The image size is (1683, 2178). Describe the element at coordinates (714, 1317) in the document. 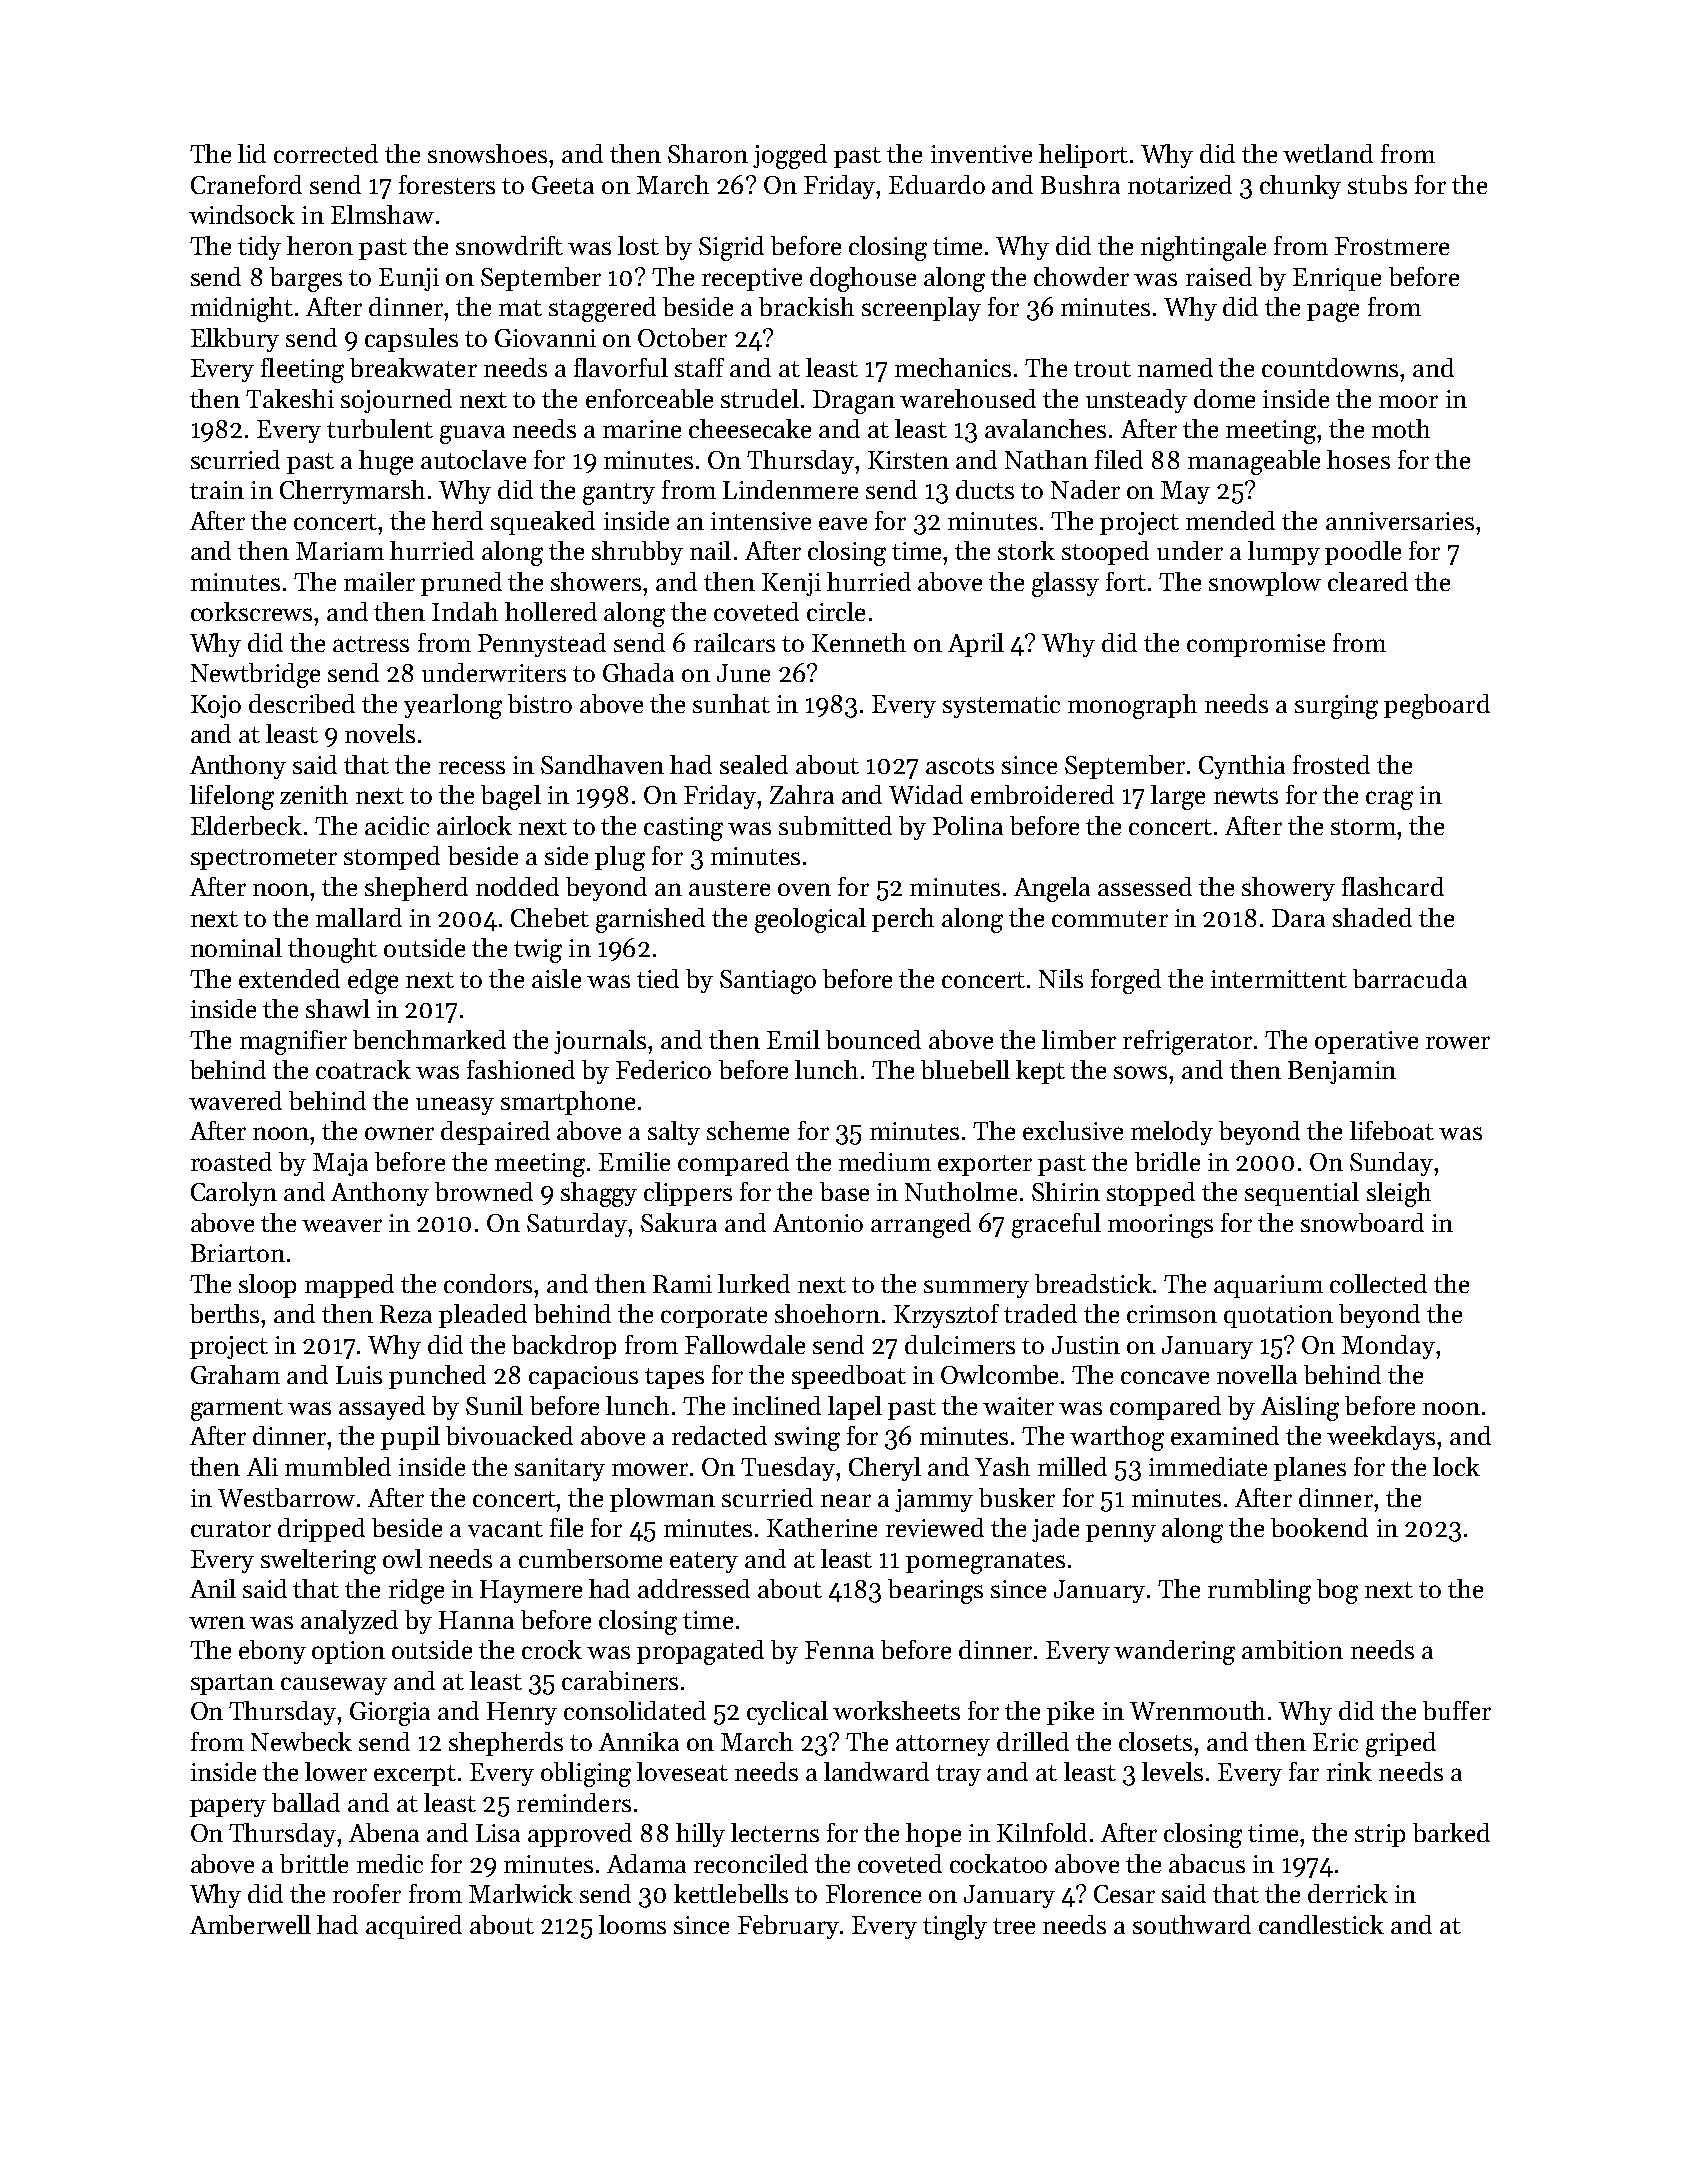

I see `corporate` at that location.
